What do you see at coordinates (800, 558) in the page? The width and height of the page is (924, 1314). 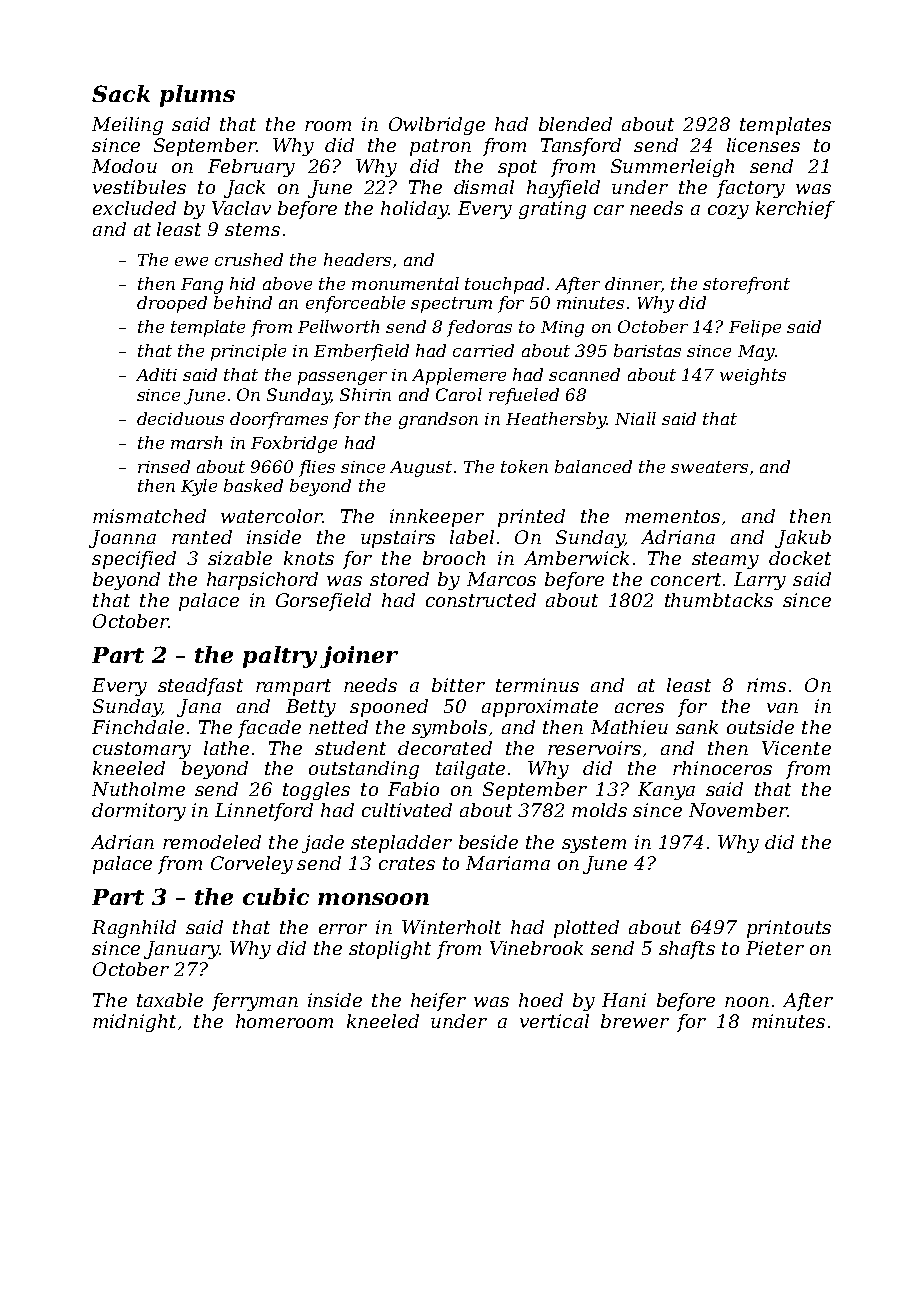 I see `docket` at bounding box center [800, 558].
